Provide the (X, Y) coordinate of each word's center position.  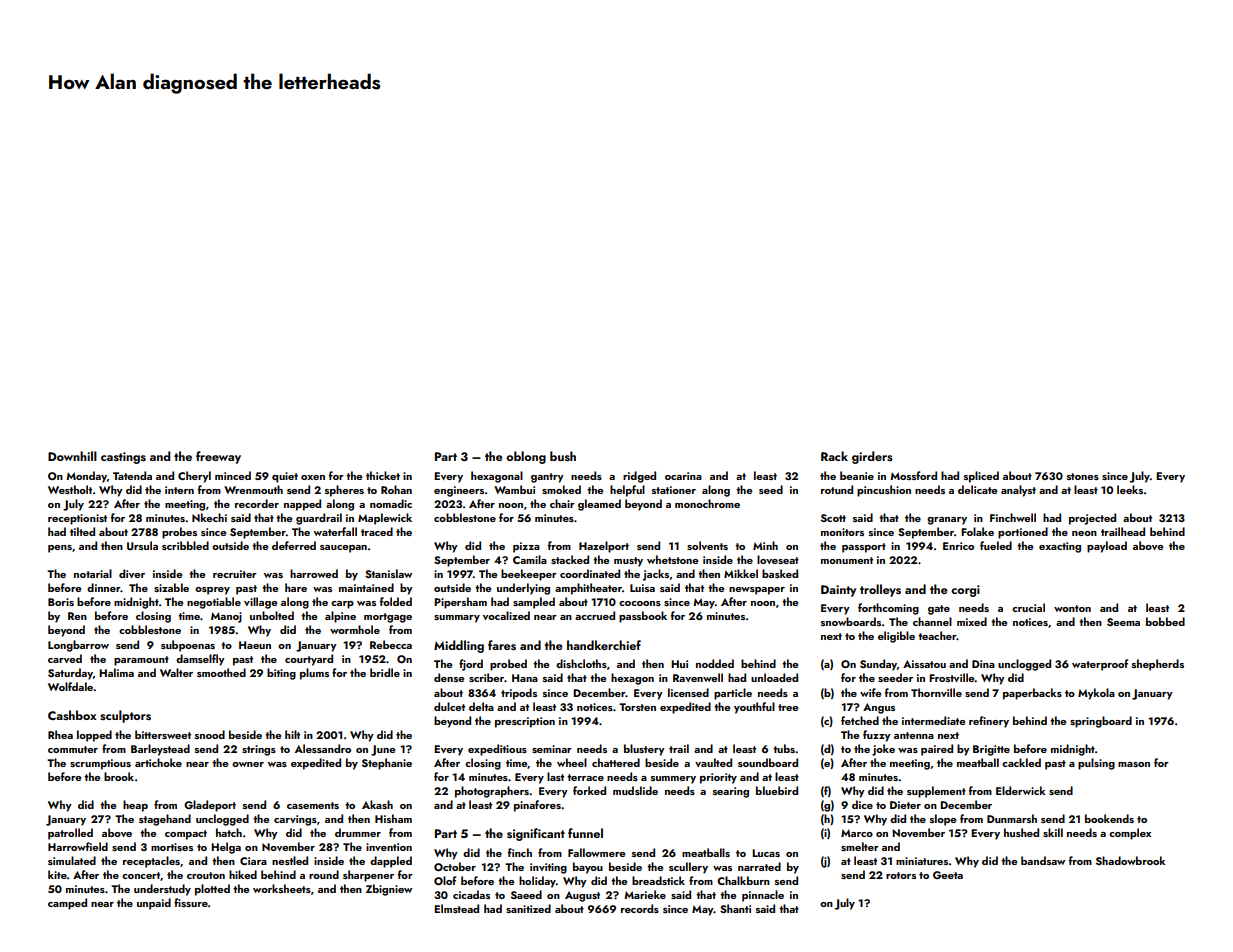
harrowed (314, 573)
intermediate (933, 720)
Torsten (637, 707)
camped (67, 904)
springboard (1101, 722)
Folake (977, 531)
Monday (86, 477)
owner (248, 764)
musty (628, 562)
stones (1083, 476)
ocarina (683, 476)
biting (281, 674)
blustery (644, 750)
